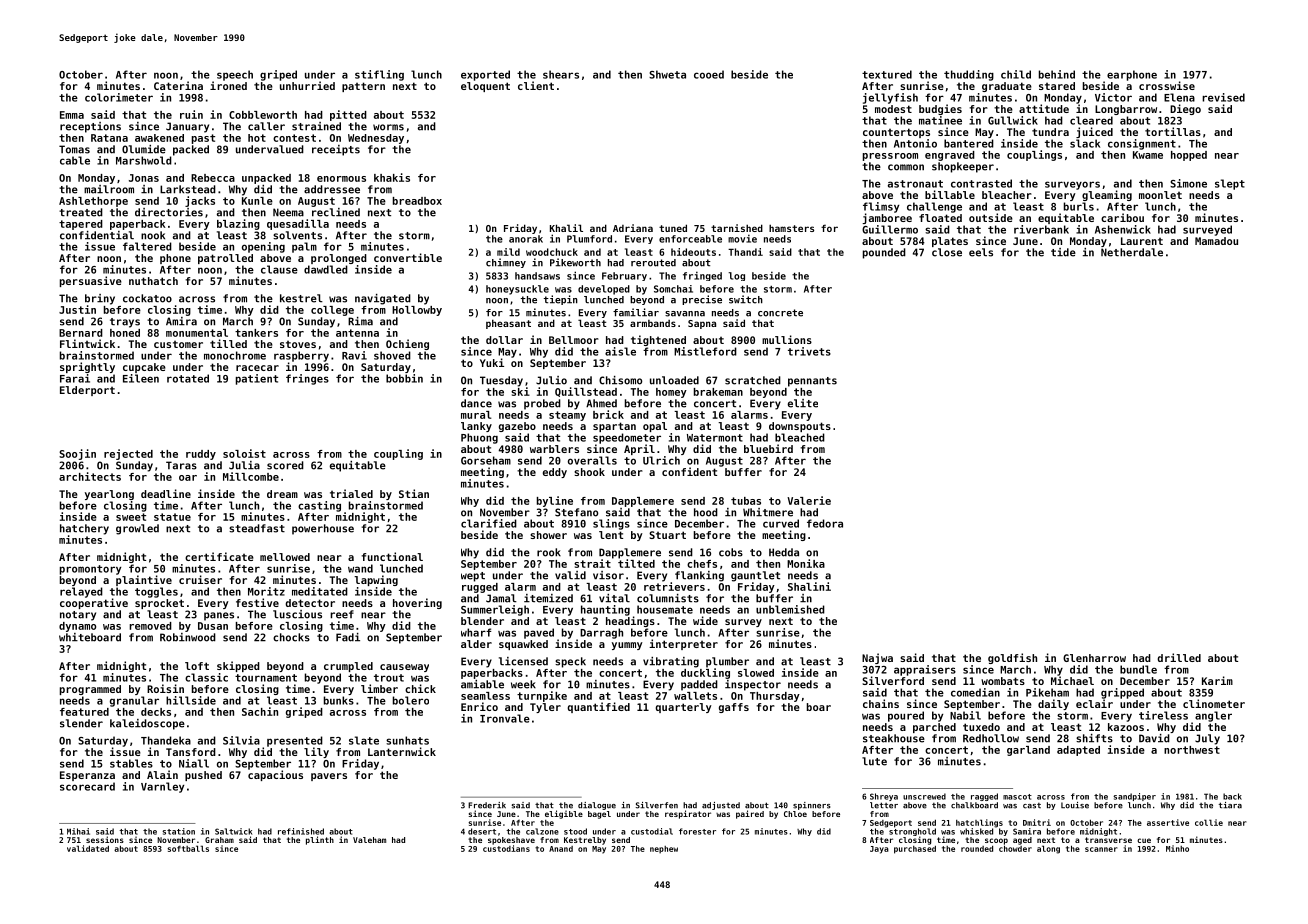  What do you see at coordinates (78, 616) in the screenshot?
I see `notary` at bounding box center [78, 616].
